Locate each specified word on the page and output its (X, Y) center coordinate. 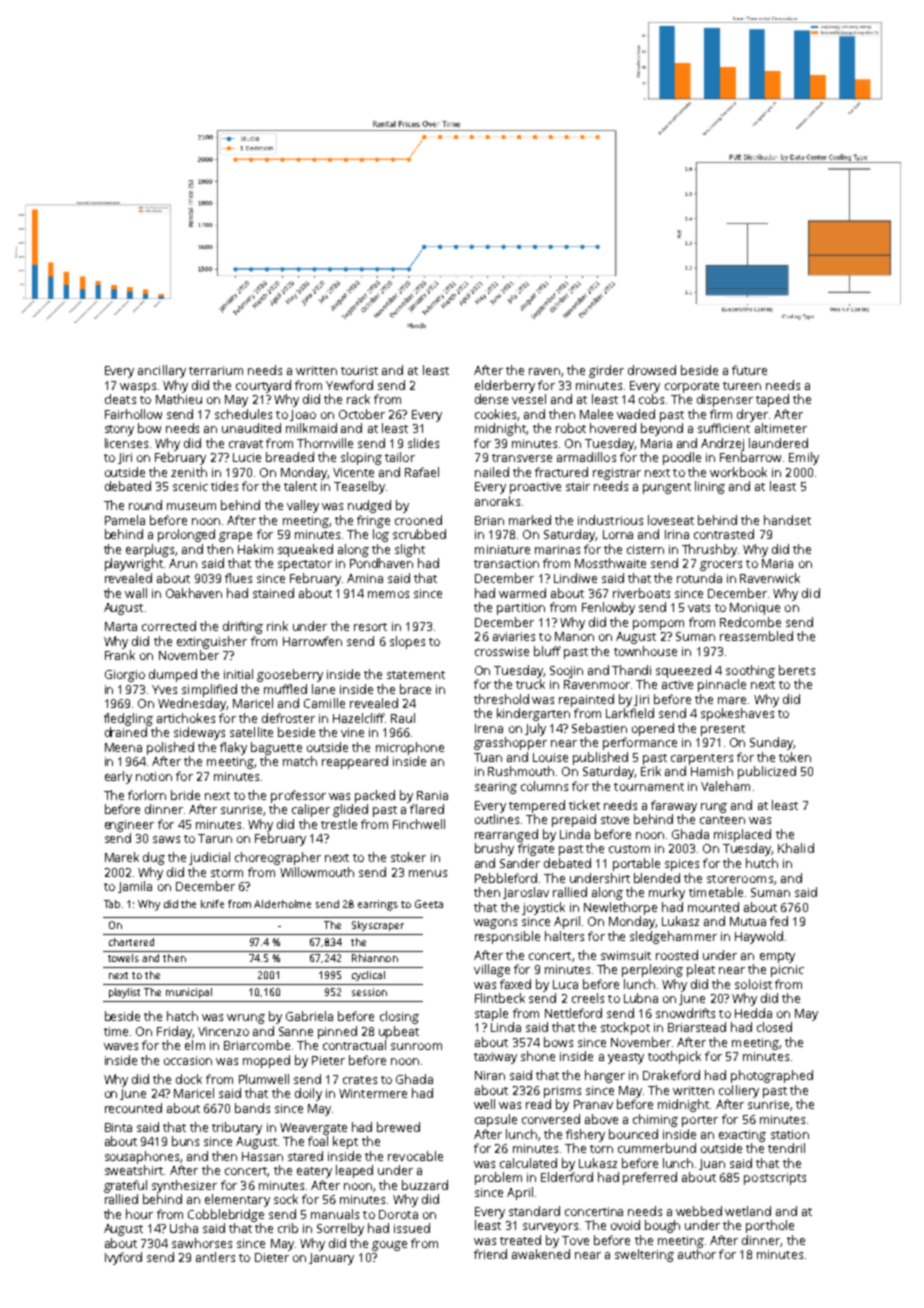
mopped (266, 1061)
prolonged (186, 535)
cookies (496, 415)
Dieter (272, 1257)
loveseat (671, 520)
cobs (651, 399)
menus (428, 873)
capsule (496, 1120)
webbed (699, 1211)
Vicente (353, 472)
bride (185, 795)
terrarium (216, 370)
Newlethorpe (620, 908)
